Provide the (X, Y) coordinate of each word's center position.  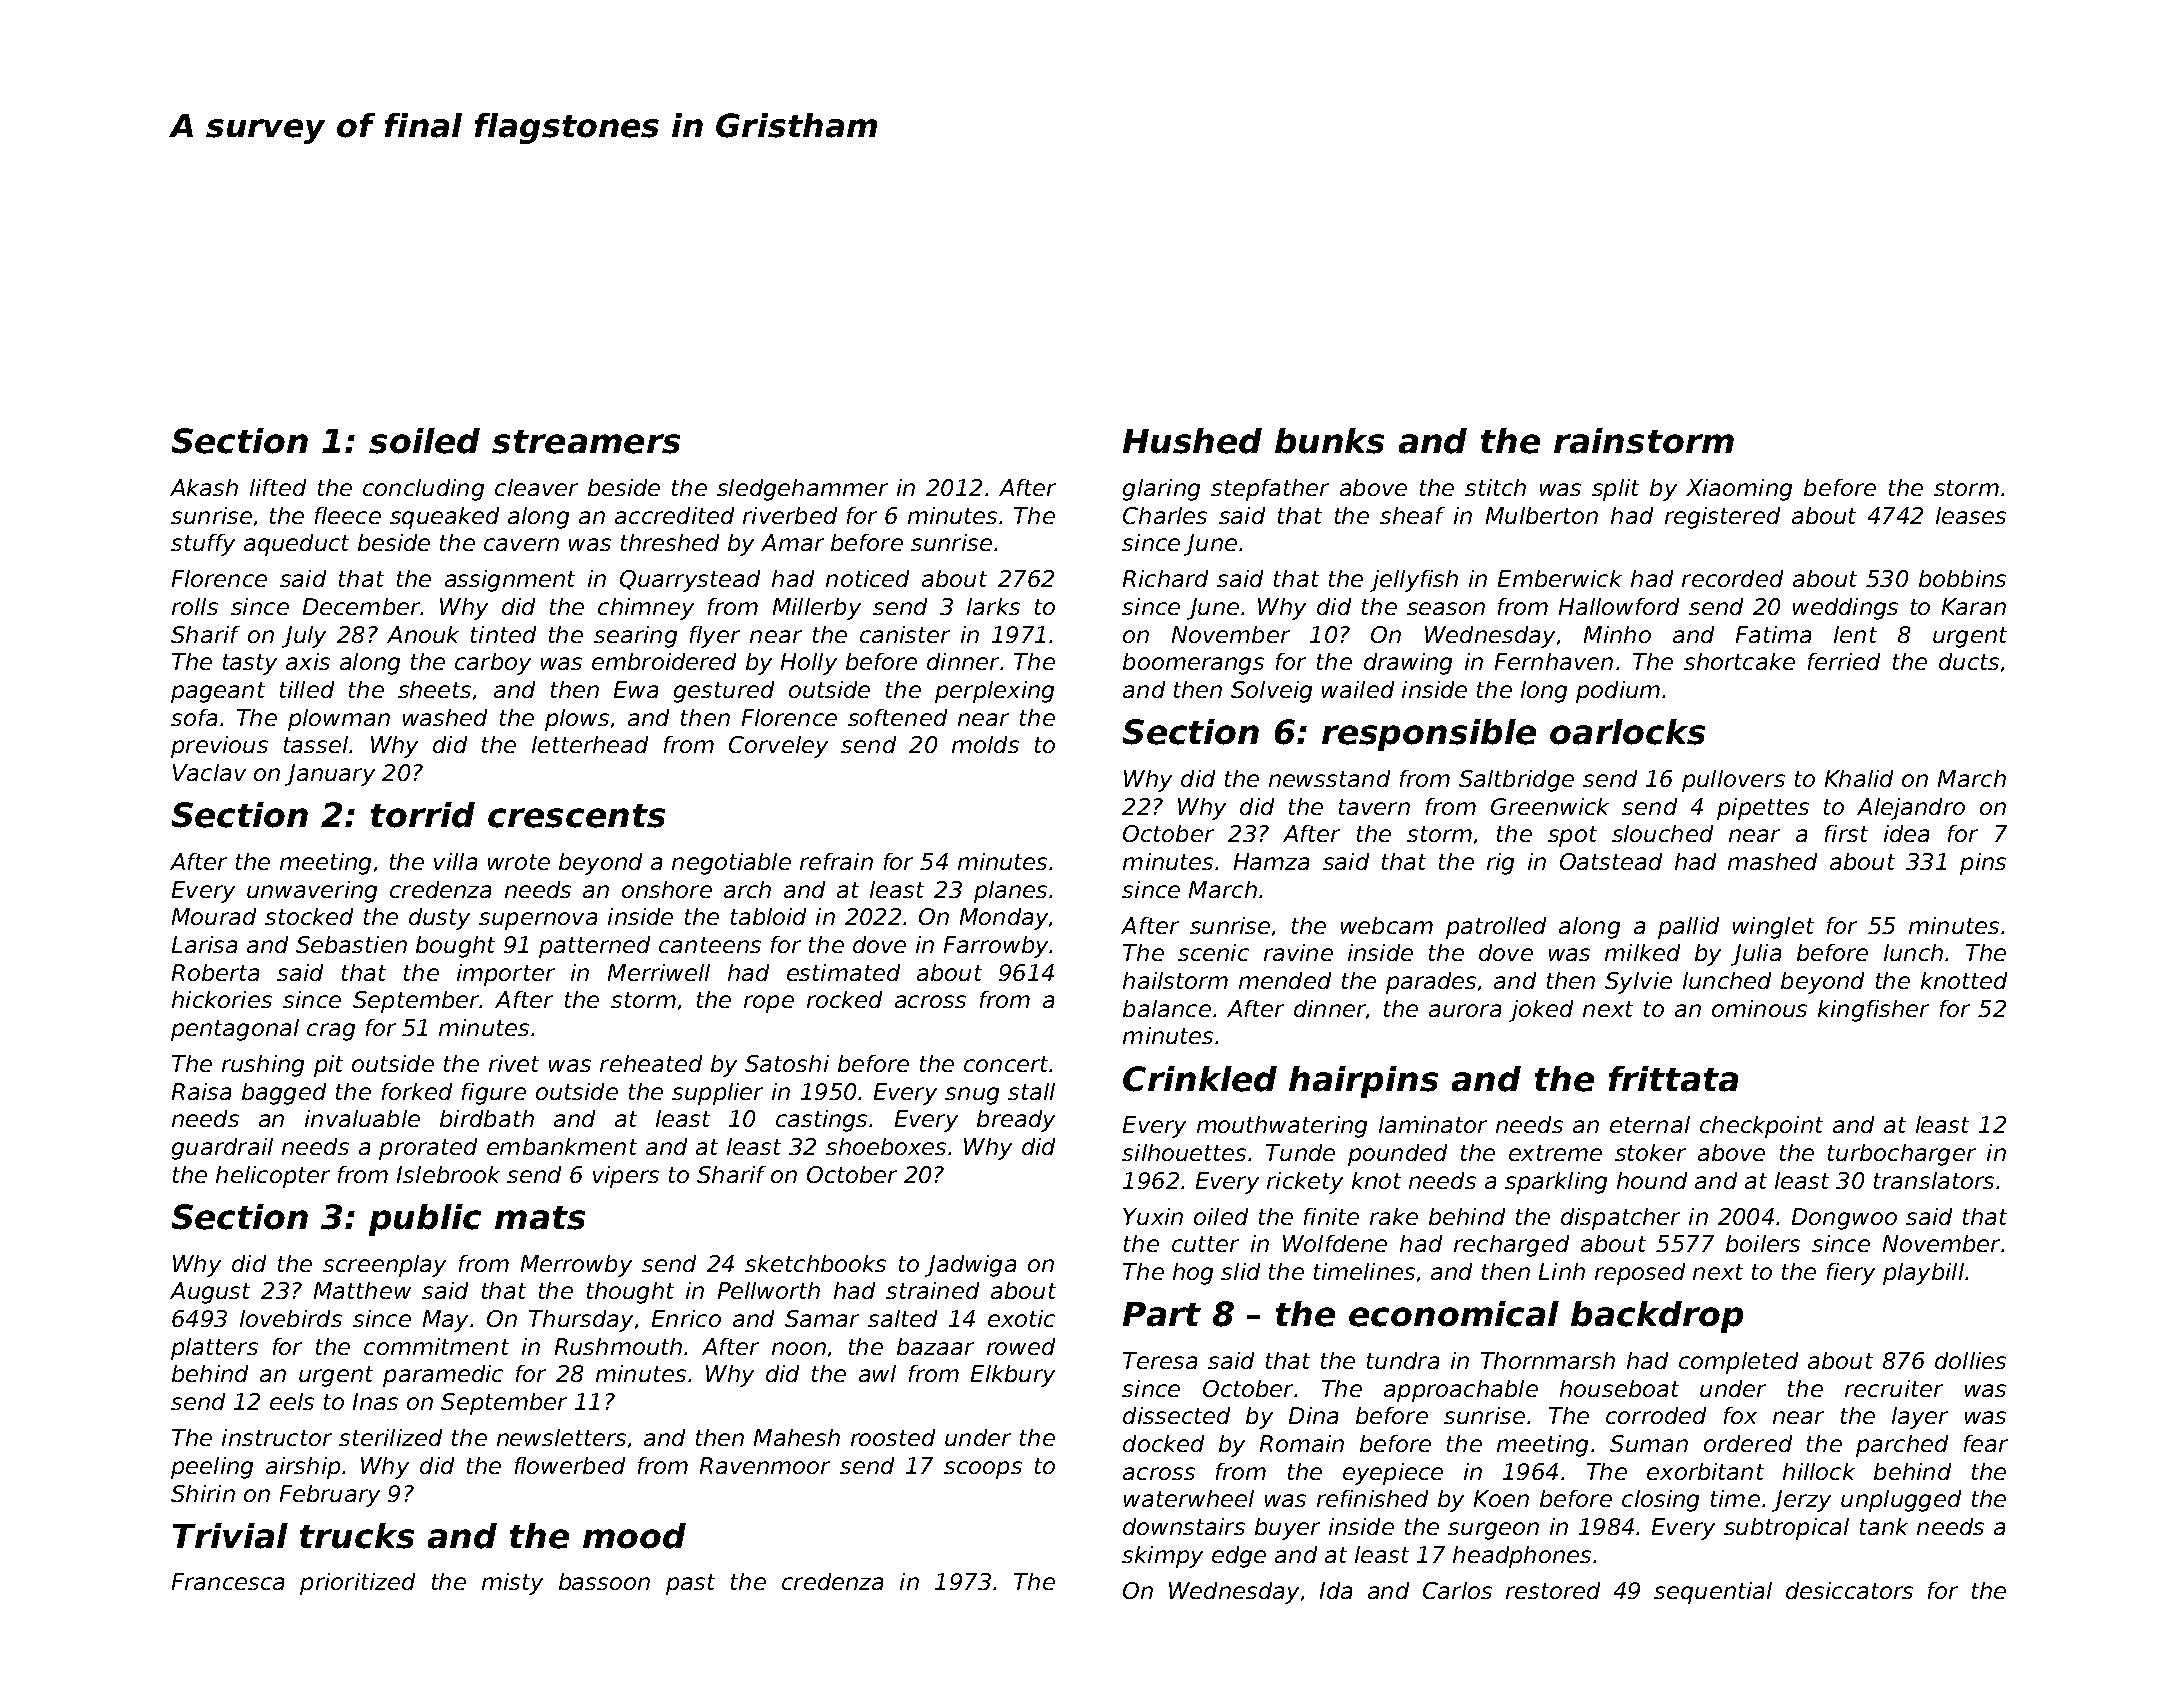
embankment (562, 1146)
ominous (1759, 1008)
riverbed (790, 515)
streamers (586, 442)
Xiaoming (1739, 490)
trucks (357, 1536)
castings (821, 1121)
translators (1934, 1180)
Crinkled (1200, 1079)
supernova (538, 921)
